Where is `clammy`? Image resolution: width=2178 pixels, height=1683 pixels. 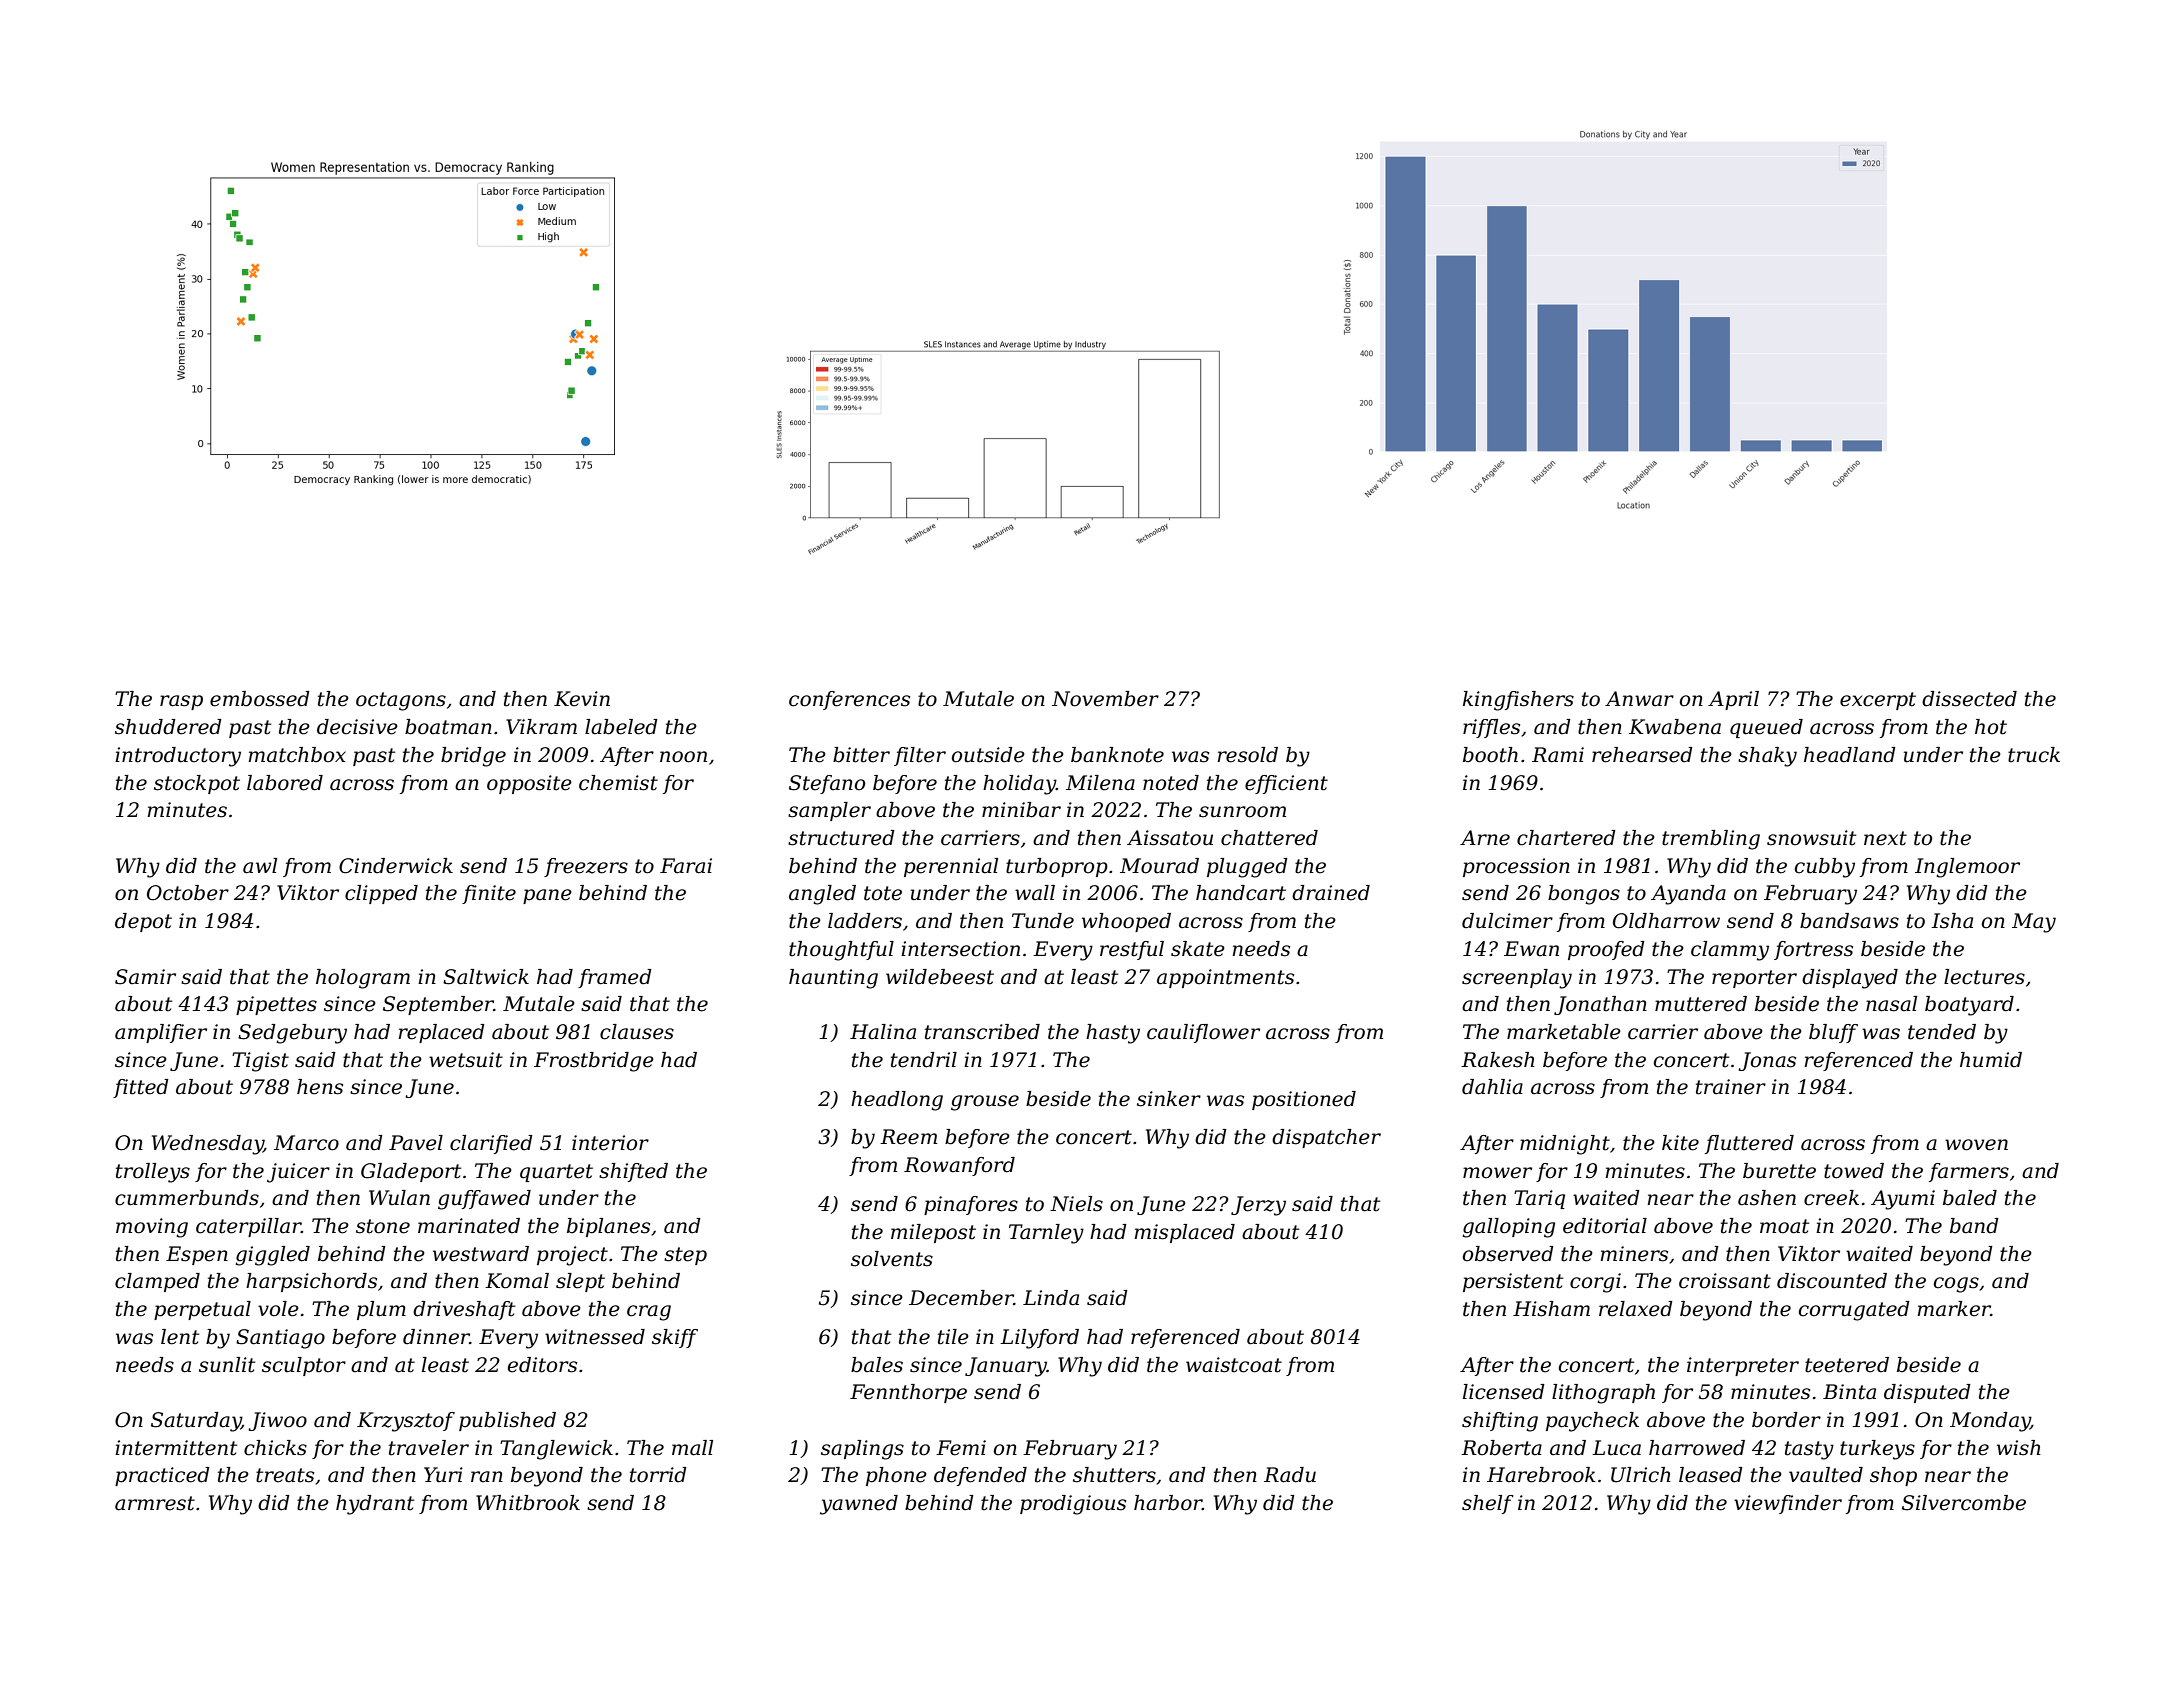
clammy is located at coordinates (1730, 951).
